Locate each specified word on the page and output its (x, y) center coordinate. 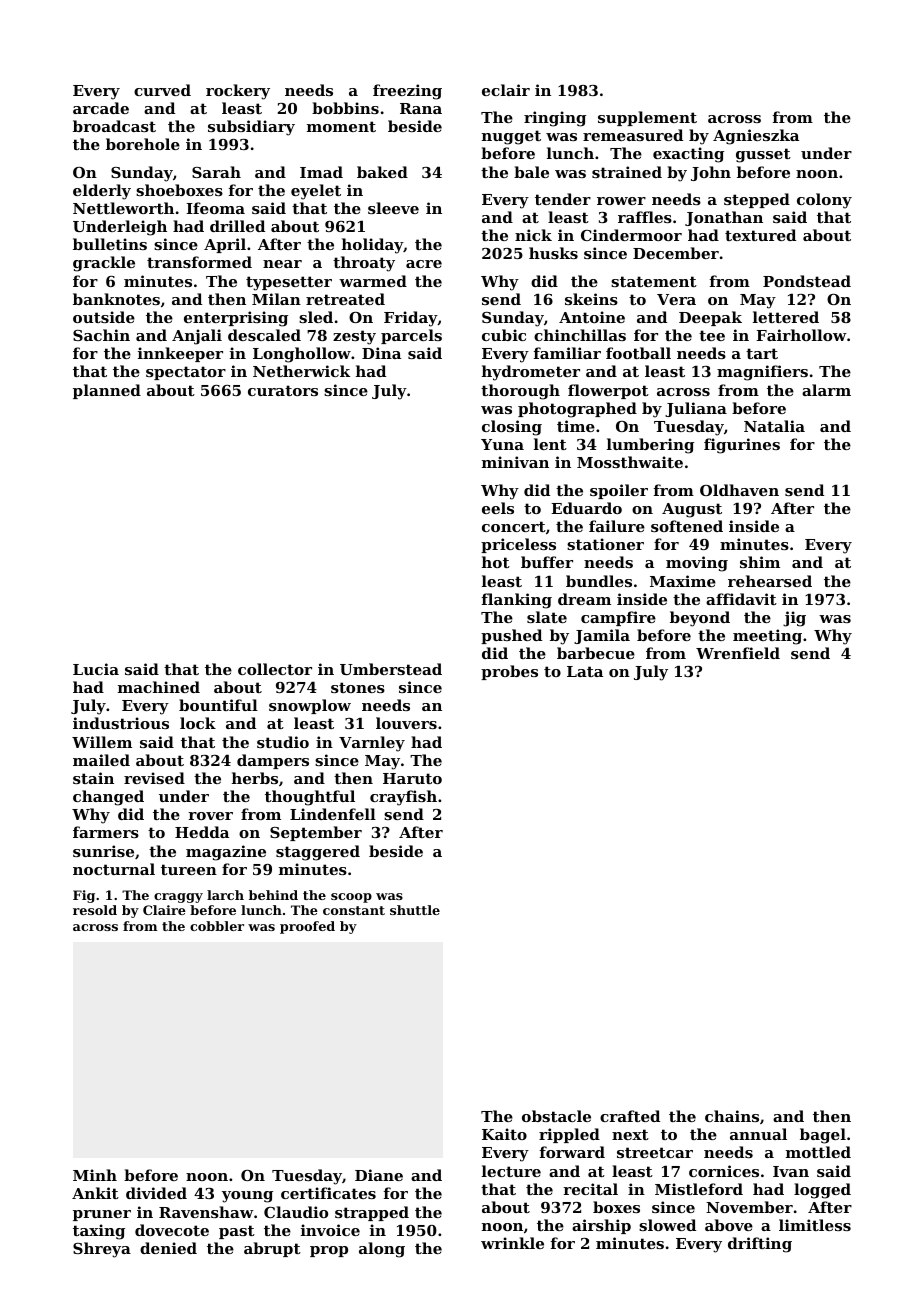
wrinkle (512, 1243)
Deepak (710, 318)
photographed (577, 410)
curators (283, 390)
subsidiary (251, 128)
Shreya (102, 1250)
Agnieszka (756, 137)
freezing (407, 92)
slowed (667, 1225)
